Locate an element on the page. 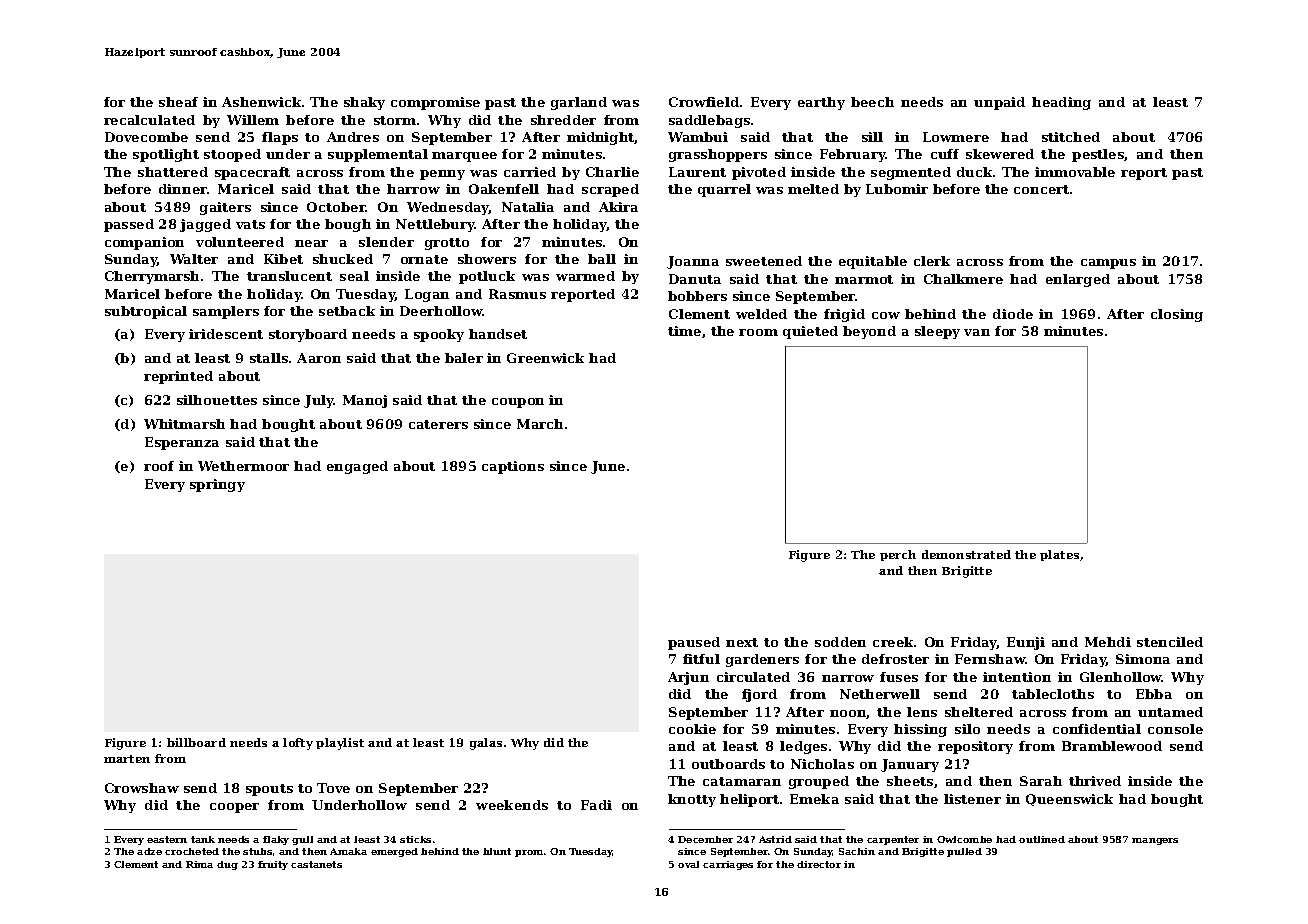  Nicholas is located at coordinates (822, 764).
